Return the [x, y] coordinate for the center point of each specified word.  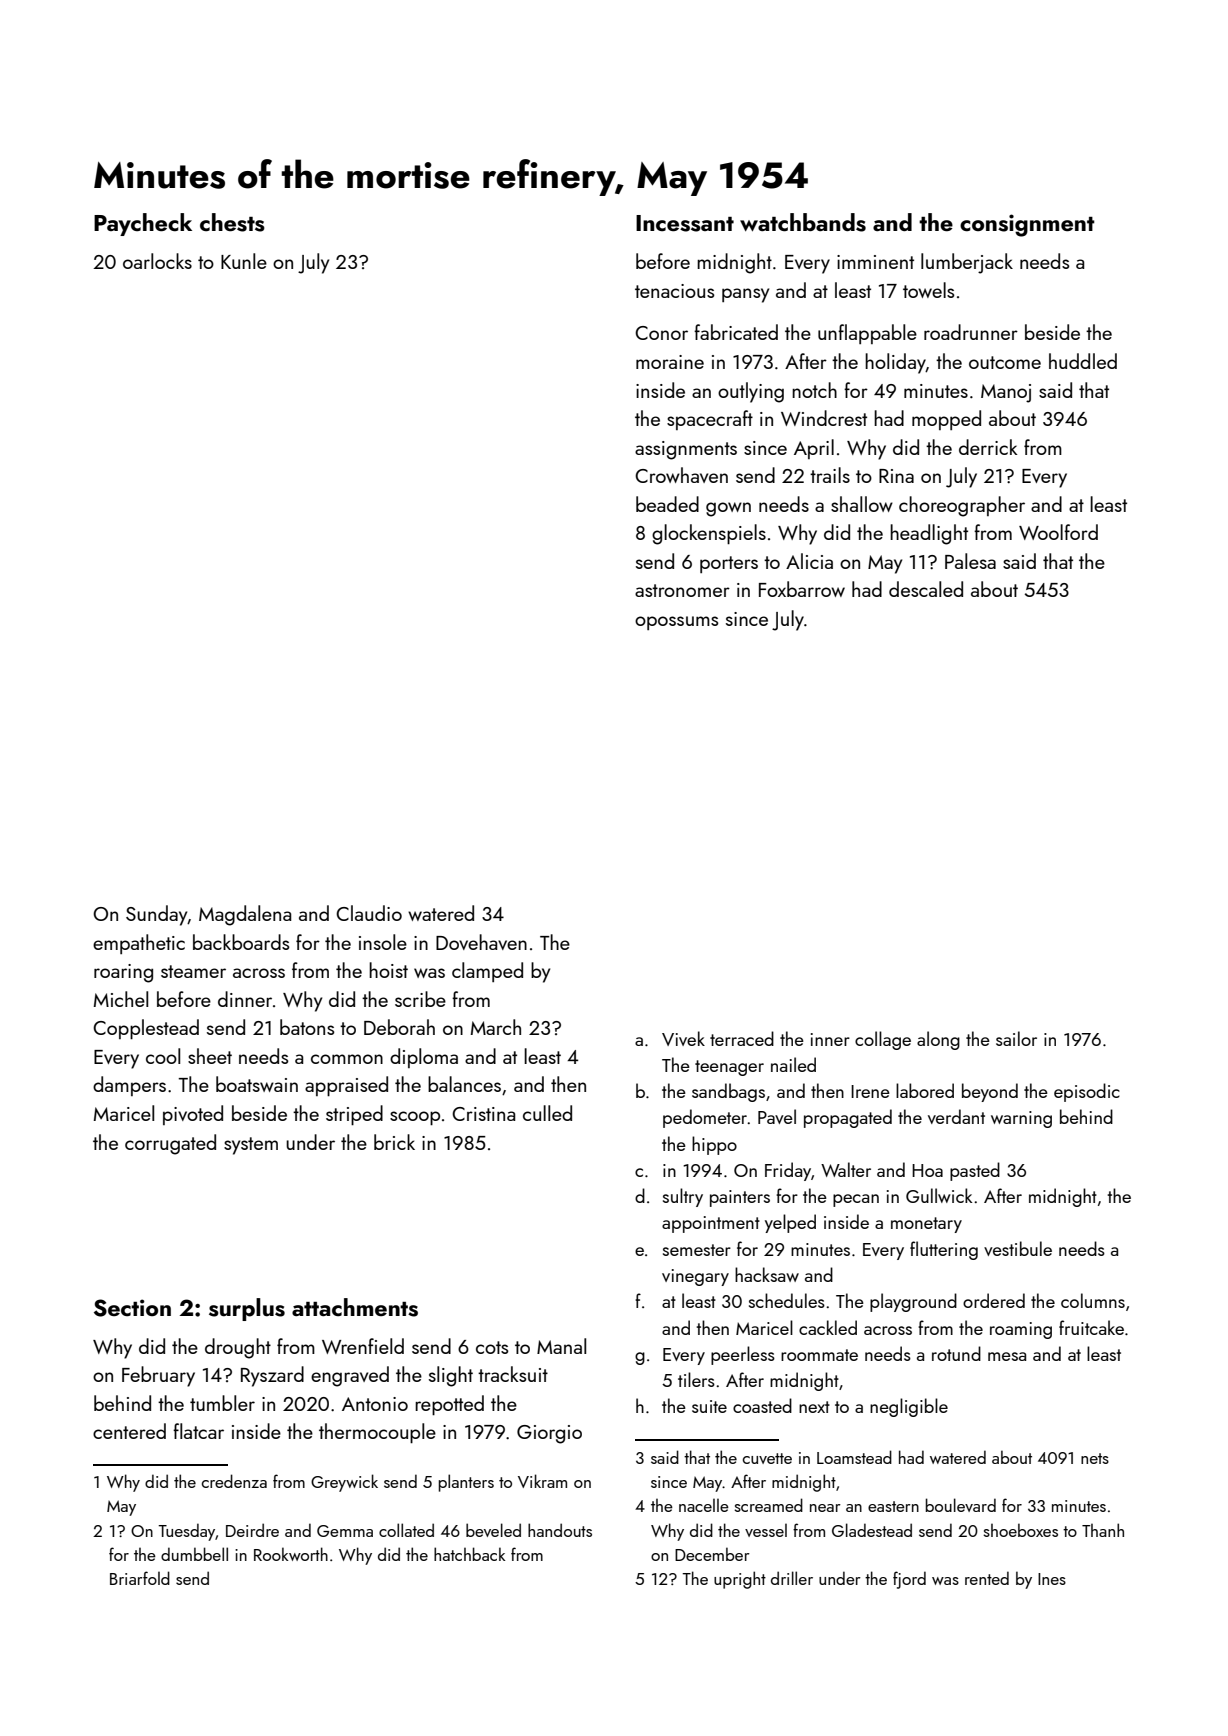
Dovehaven [481, 942]
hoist [388, 970]
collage [883, 1040]
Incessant [685, 223]
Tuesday [186, 1532]
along [938, 1040]
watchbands [803, 222]
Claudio [369, 913]
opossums [676, 623]
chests [232, 222]
